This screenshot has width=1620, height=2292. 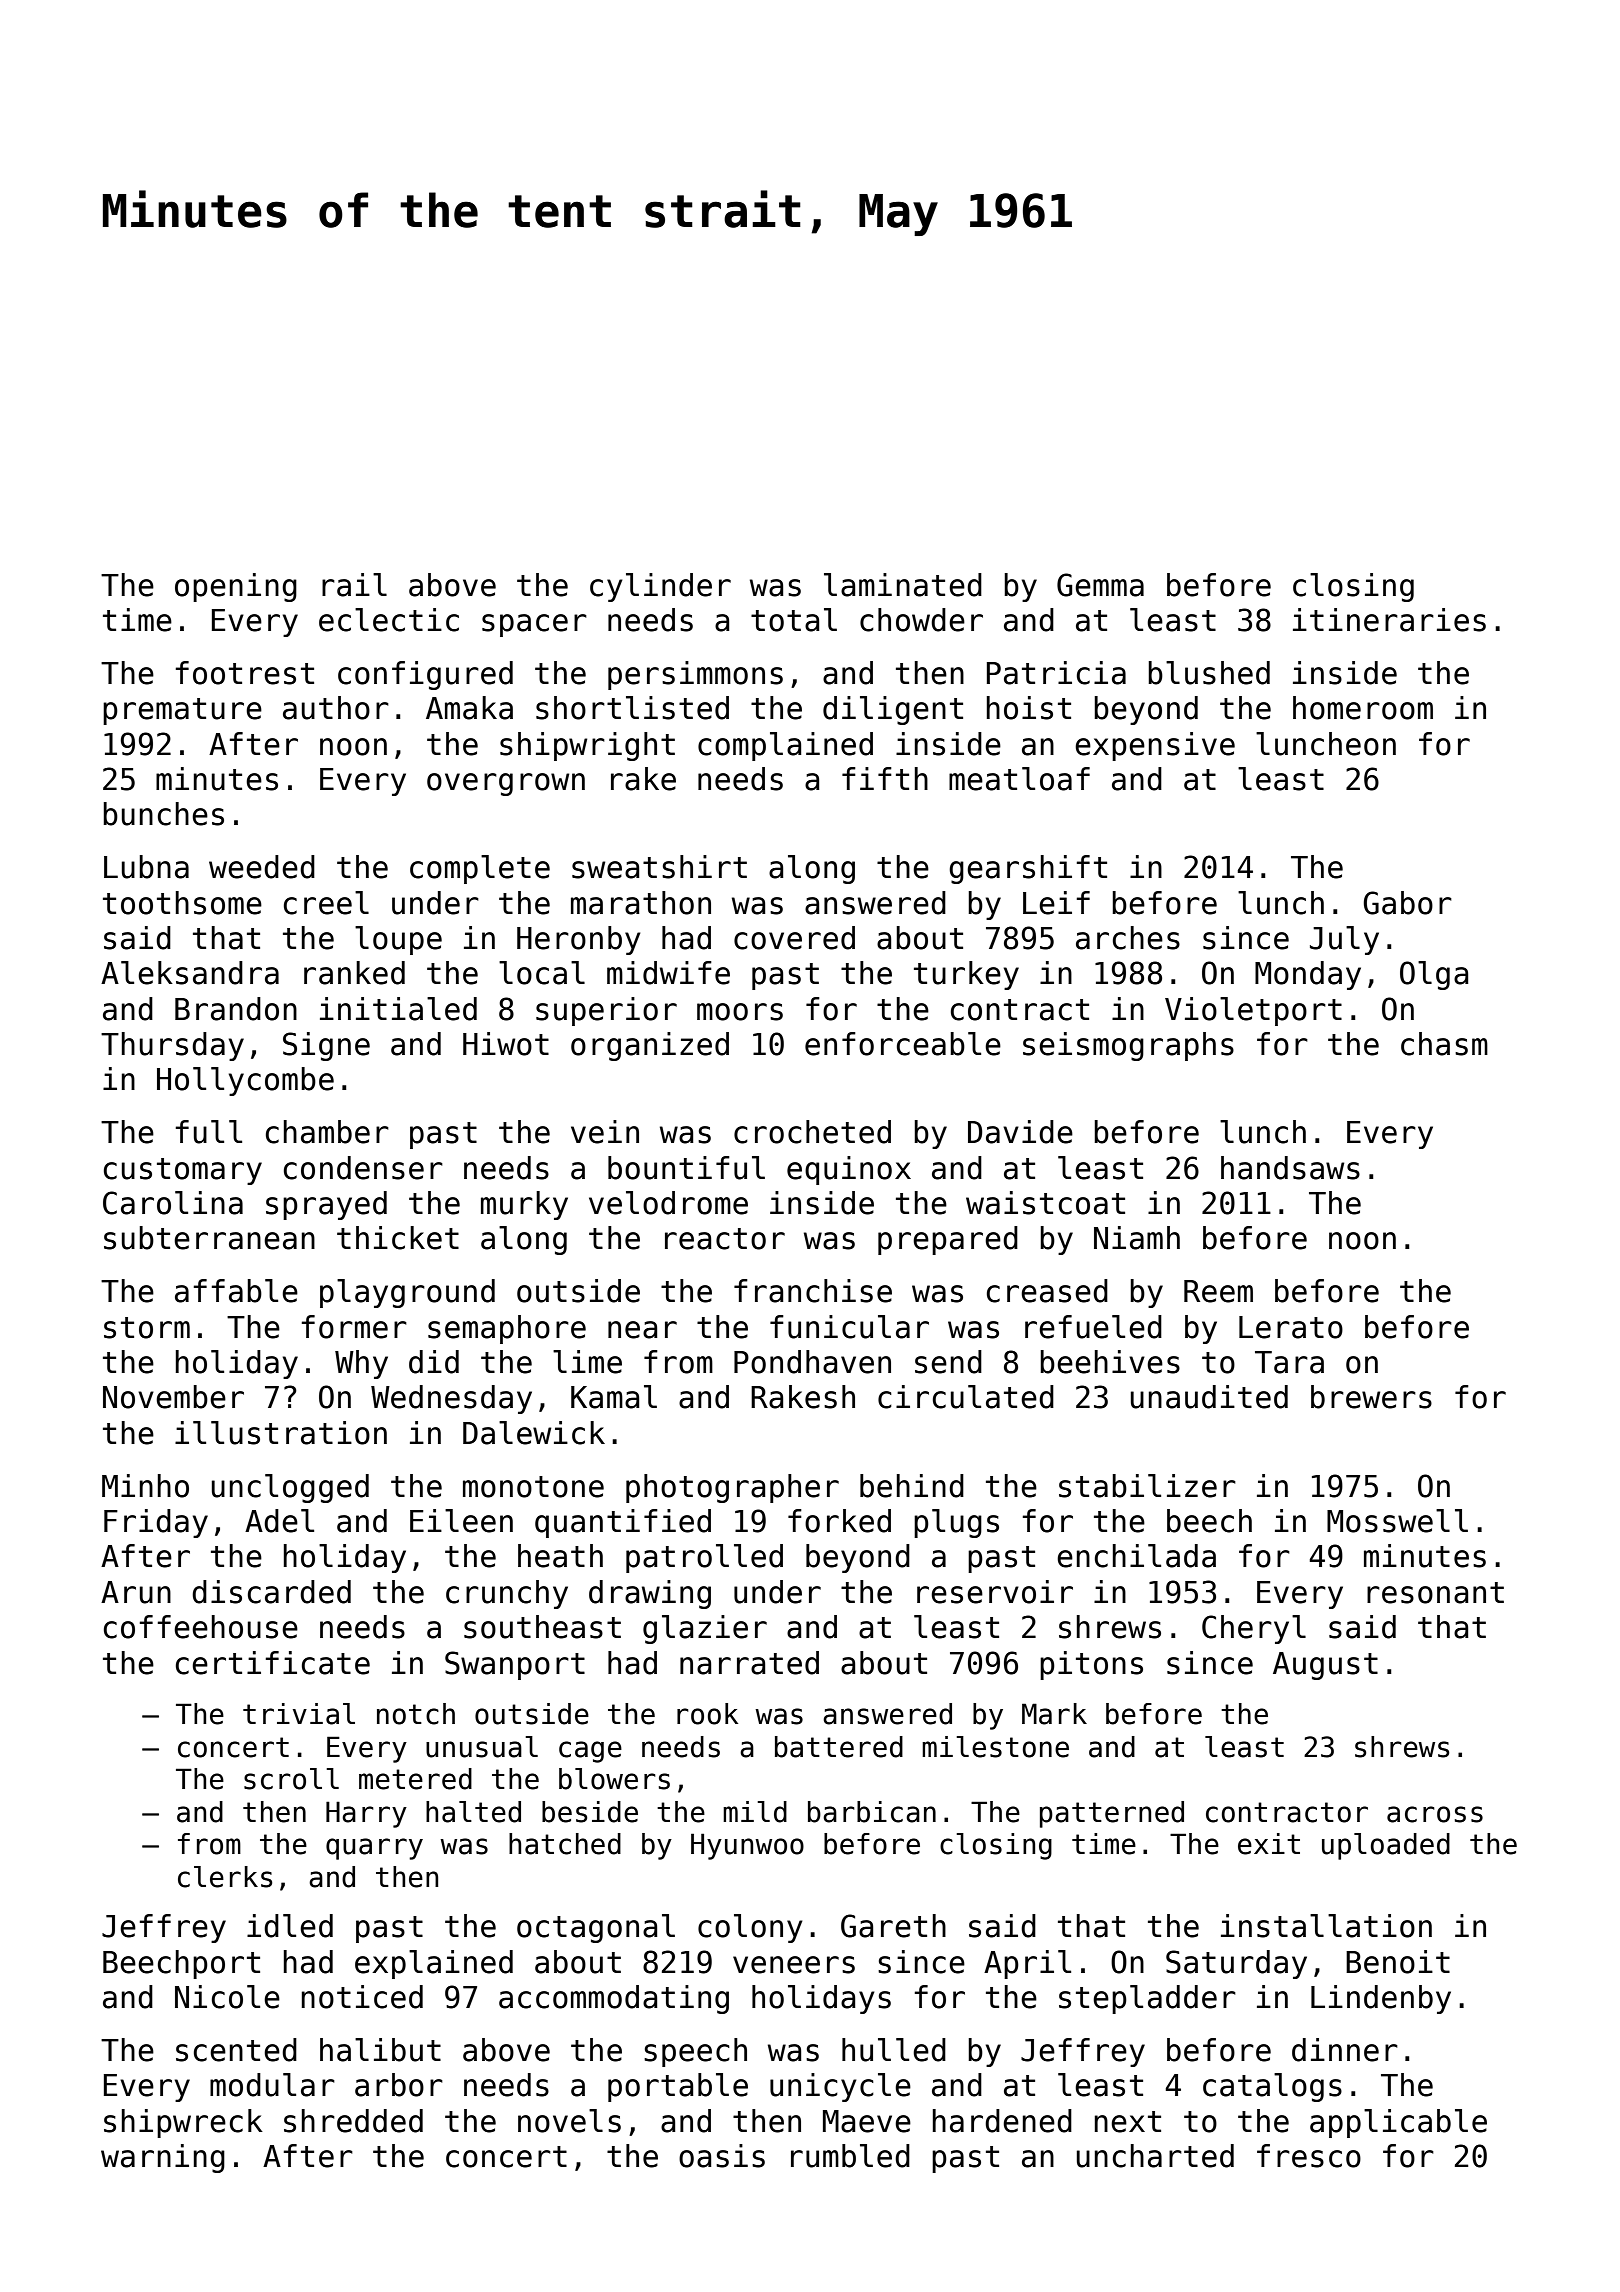 I want to click on shortlisted, so click(x=632, y=708).
